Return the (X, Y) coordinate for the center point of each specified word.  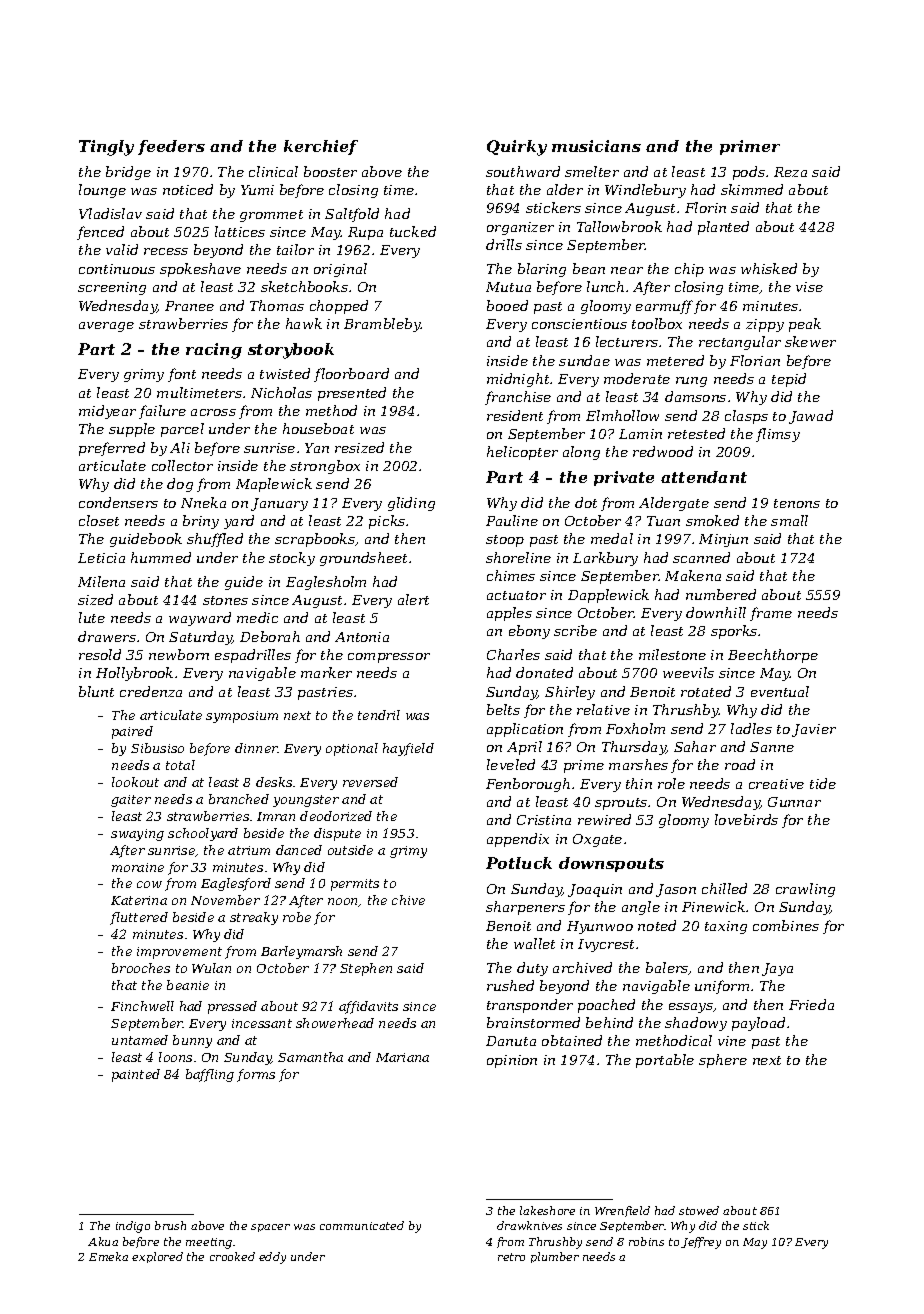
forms (256, 1075)
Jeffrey (701, 1243)
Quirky (517, 148)
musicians (596, 146)
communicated (362, 1225)
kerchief (321, 147)
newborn (179, 654)
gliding (411, 504)
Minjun (723, 540)
